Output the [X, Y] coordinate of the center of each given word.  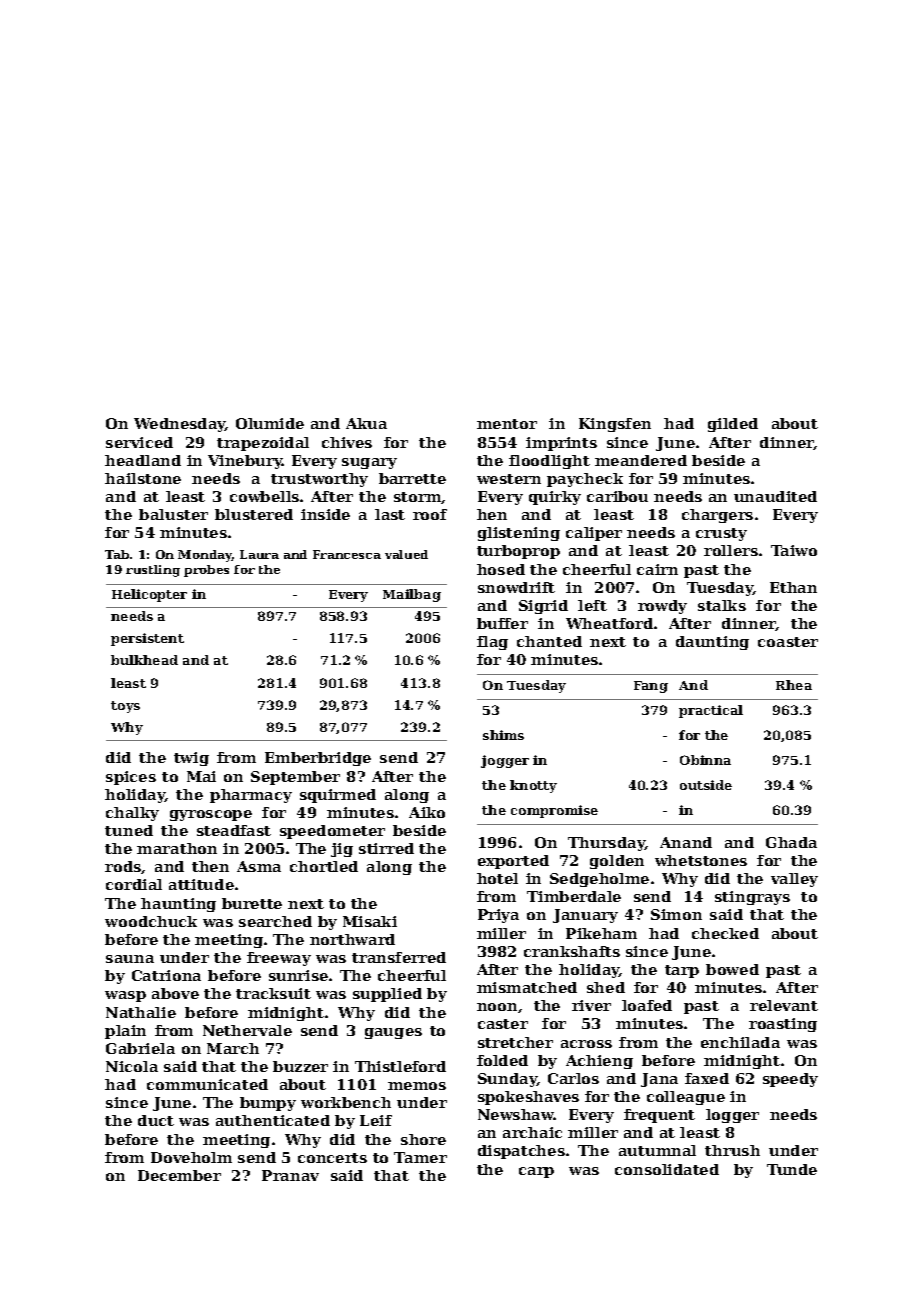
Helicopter [149, 595]
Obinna [705, 760]
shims [503, 735]
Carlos [573, 1078]
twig [191, 759]
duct [156, 1120]
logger [732, 1116]
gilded [733, 425]
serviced [139, 442]
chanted [549, 641]
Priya [498, 916]
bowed [732, 969]
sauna [130, 959]
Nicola [132, 1066]
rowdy [662, 607]
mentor [507, 424]
